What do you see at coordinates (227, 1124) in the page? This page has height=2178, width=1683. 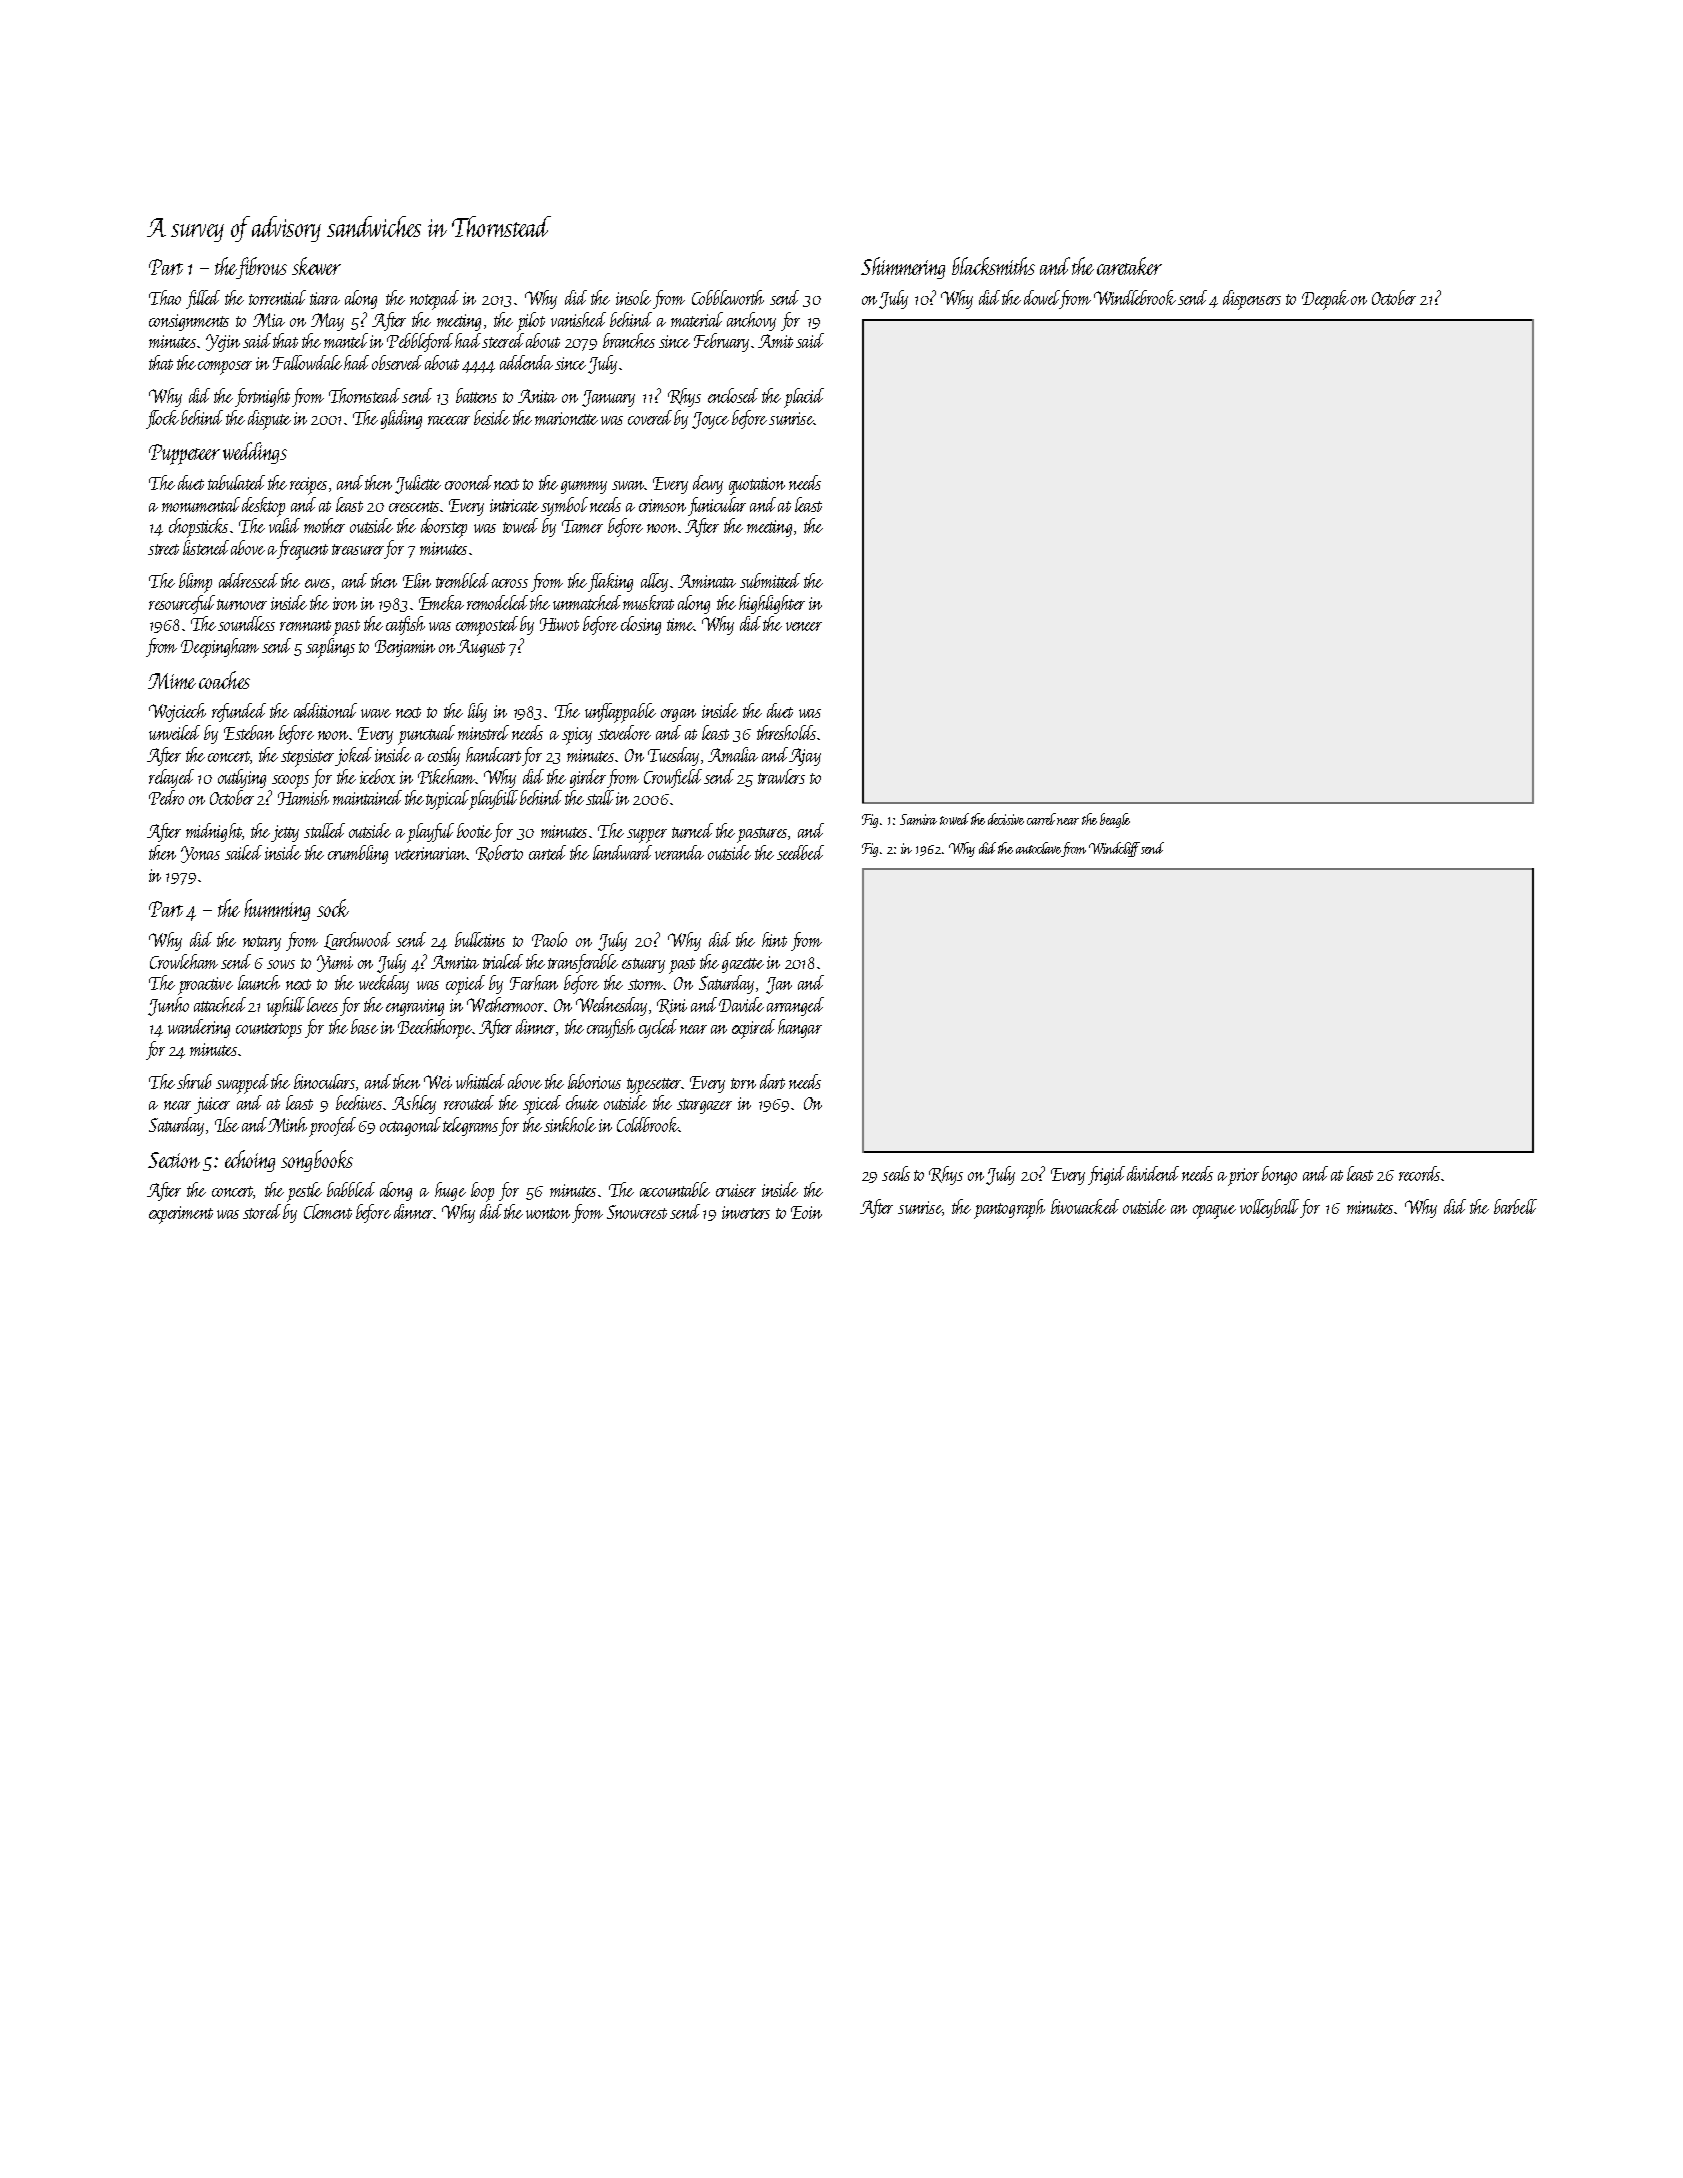 I see `Ilse` at bounding box center [227, 1124].
